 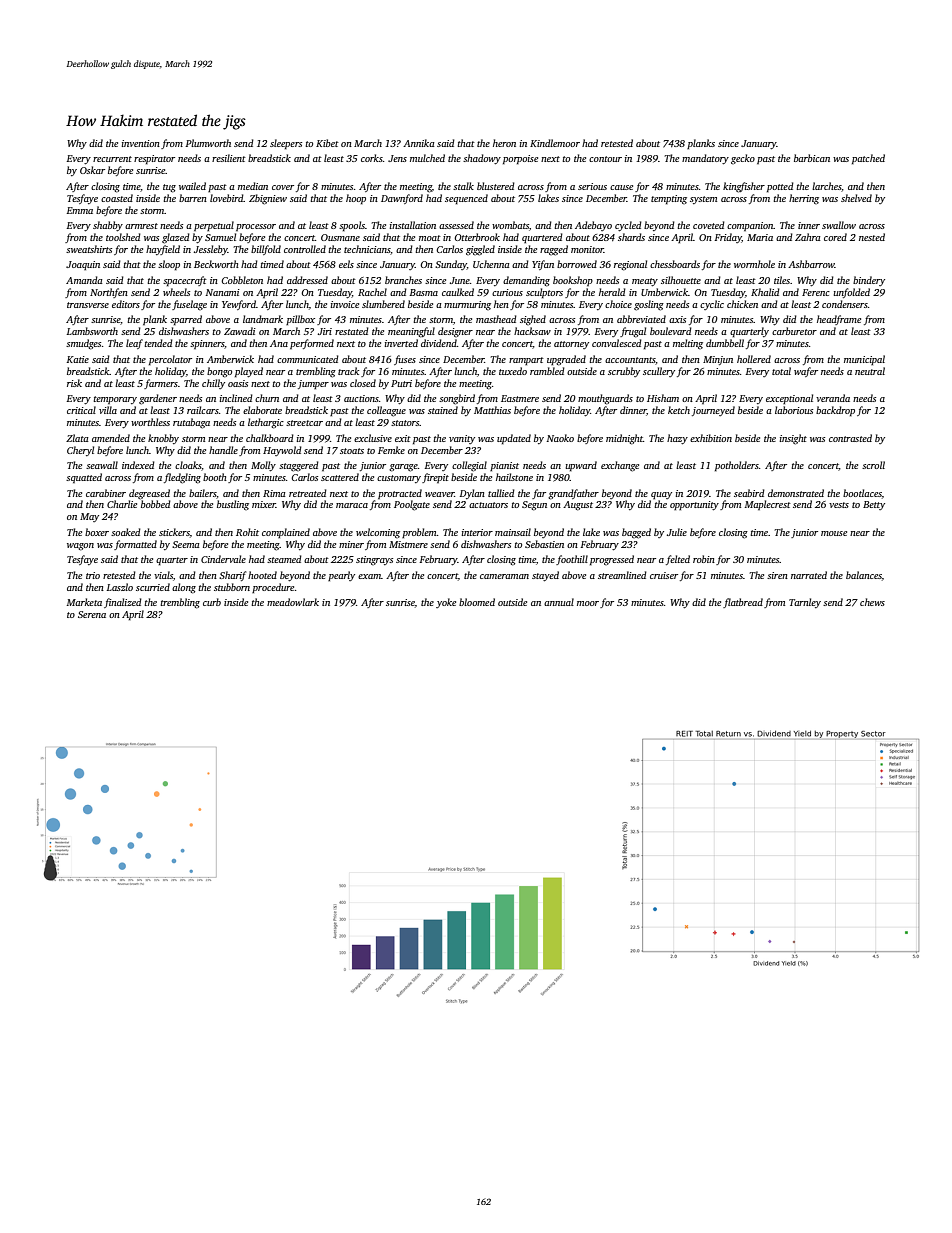 I want to click on abbreviated, so click(x=641, y=319).
